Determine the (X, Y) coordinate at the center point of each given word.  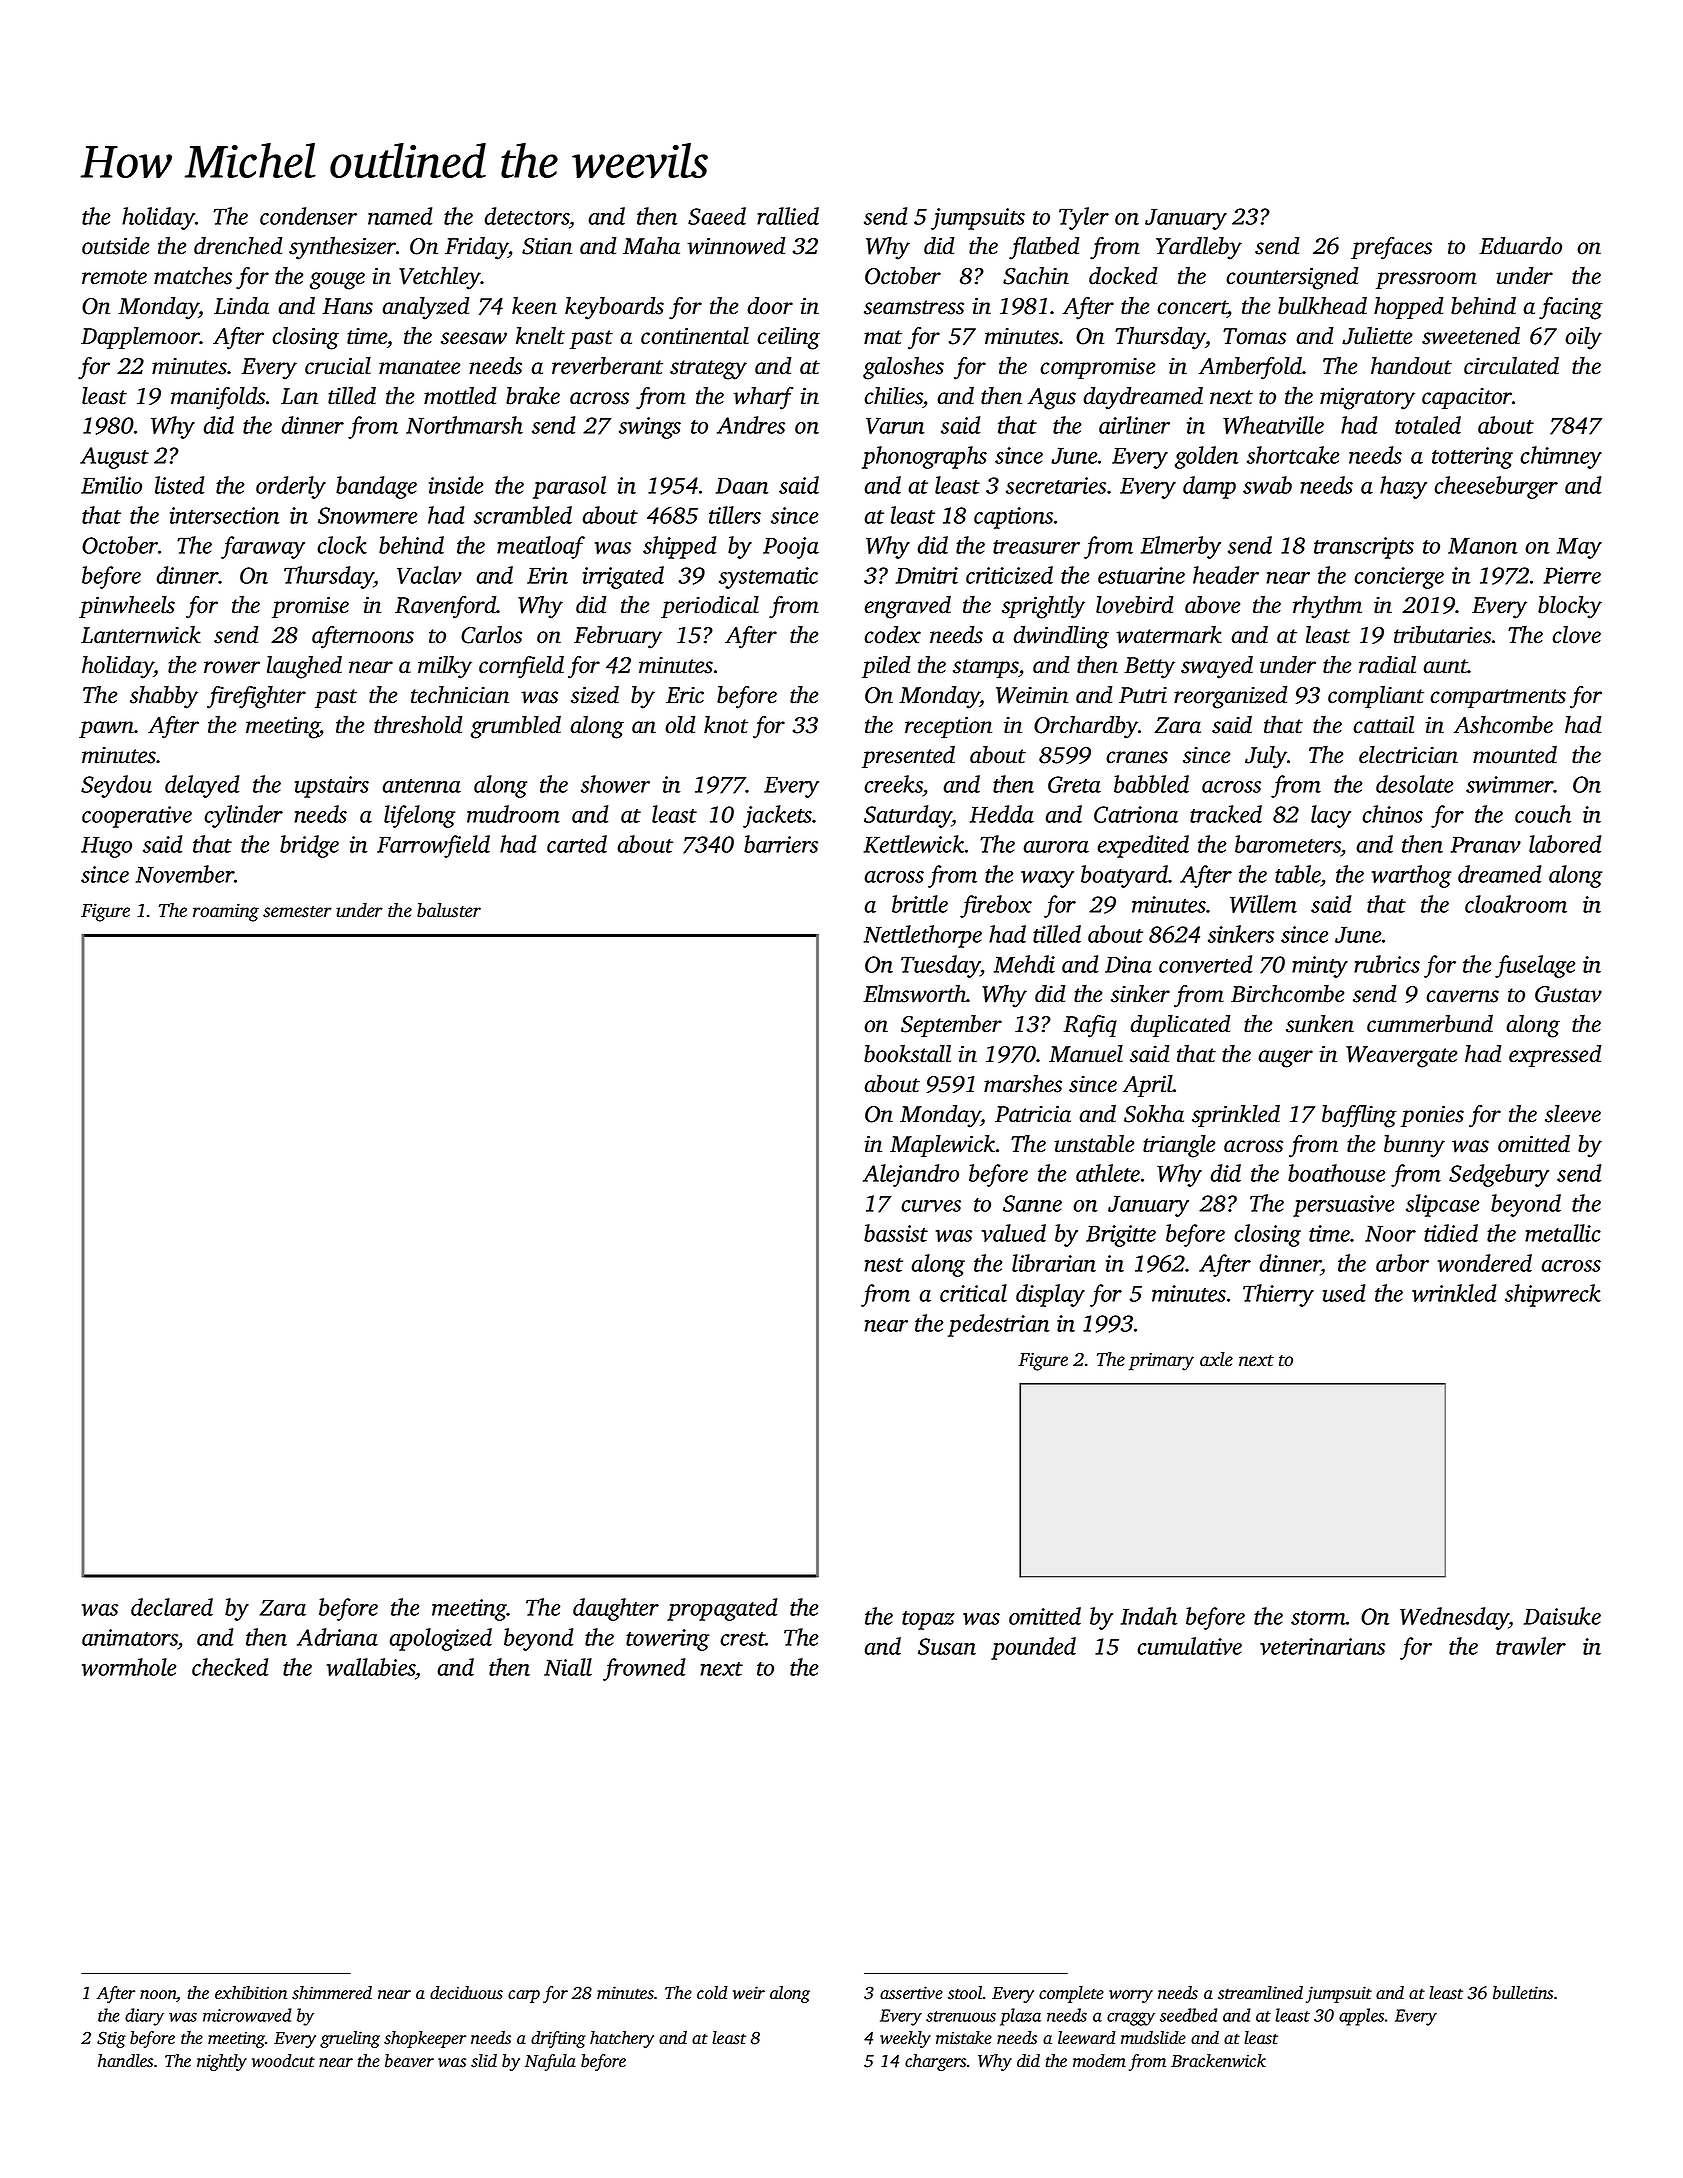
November (185, 874)
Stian (547, 246)
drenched (238, 246)
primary (1161, 1361)
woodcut (283, 2061)
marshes (1023, 1084)
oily (1583, 338)
